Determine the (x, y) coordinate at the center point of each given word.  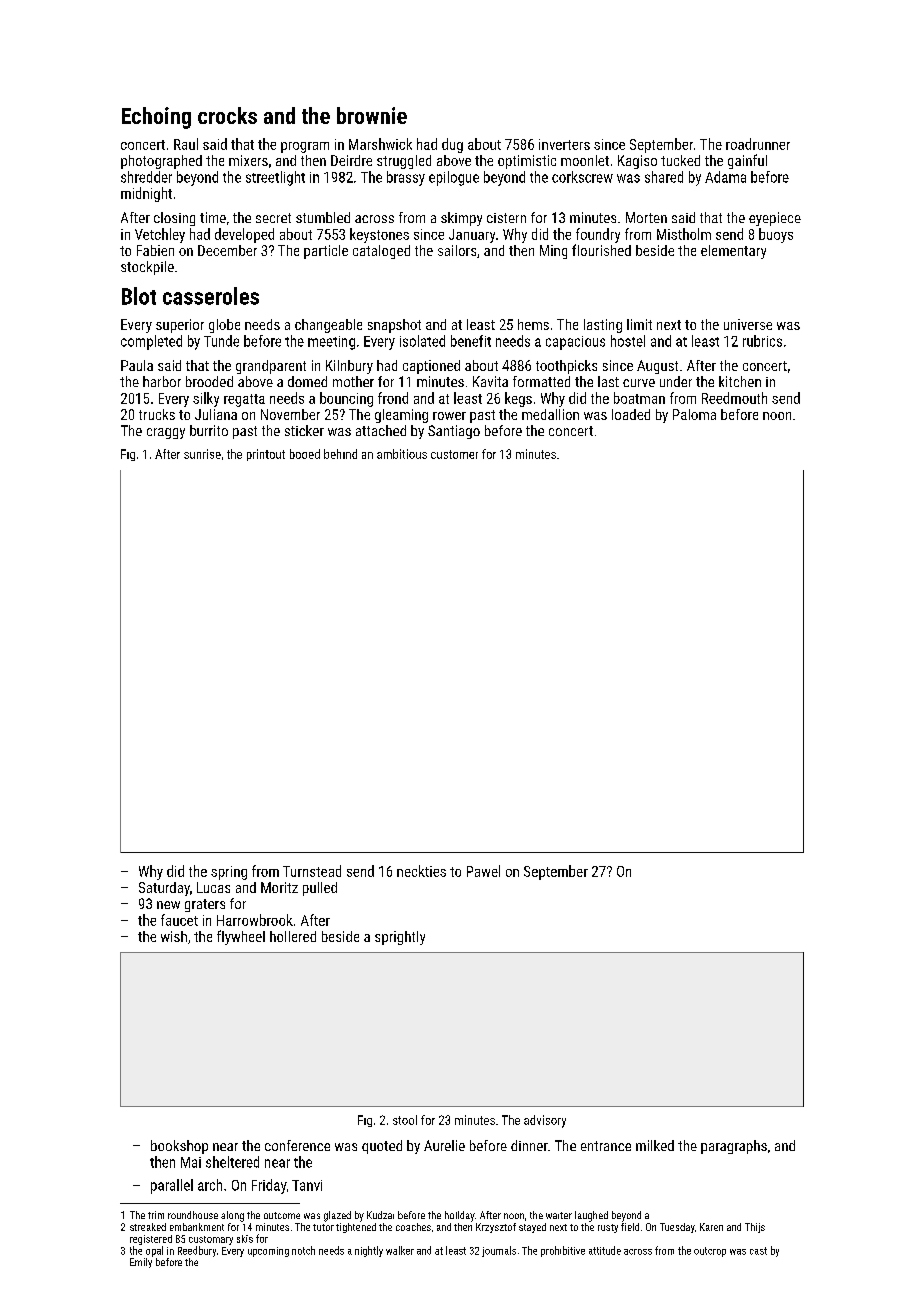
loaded (631, 414)
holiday (460, 1216)
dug (452, 145)
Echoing (156, 118)
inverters (564, 144)
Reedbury (197, 1251)
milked (655, 1145)
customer (454, 454)
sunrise (202, 454)
